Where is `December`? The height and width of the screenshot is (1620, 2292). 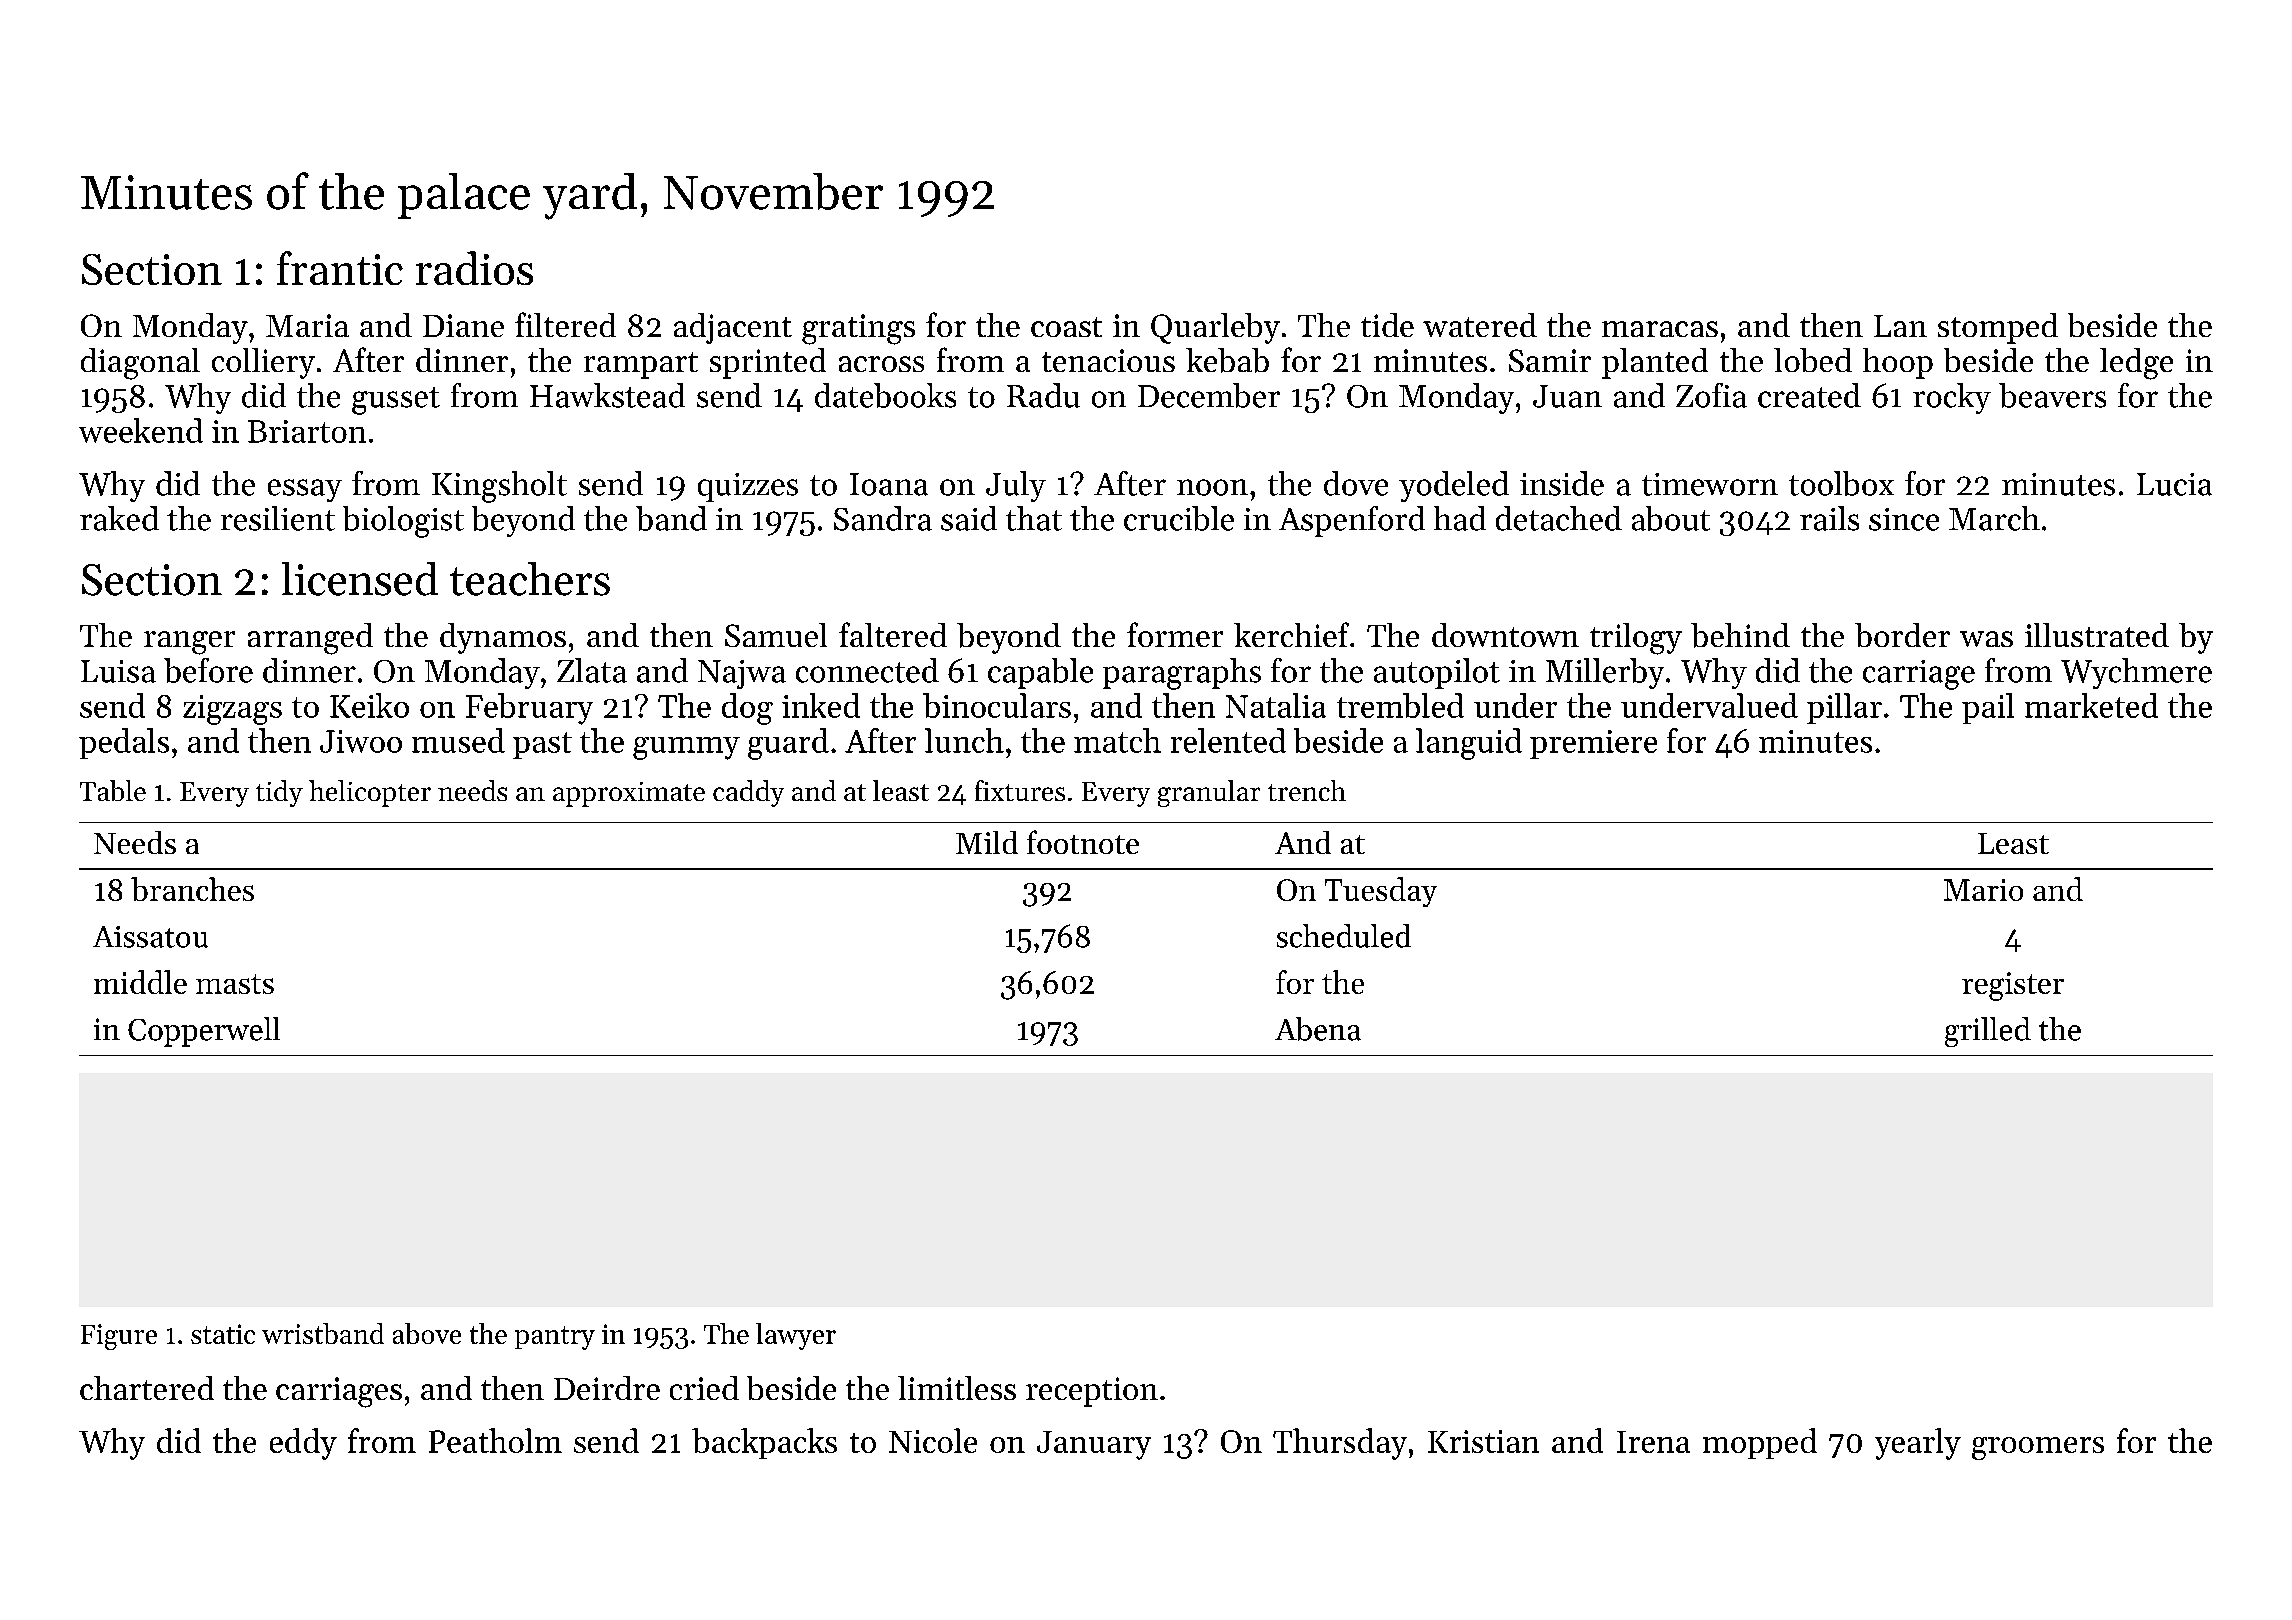 December is located at coordinates (1209, 395).
